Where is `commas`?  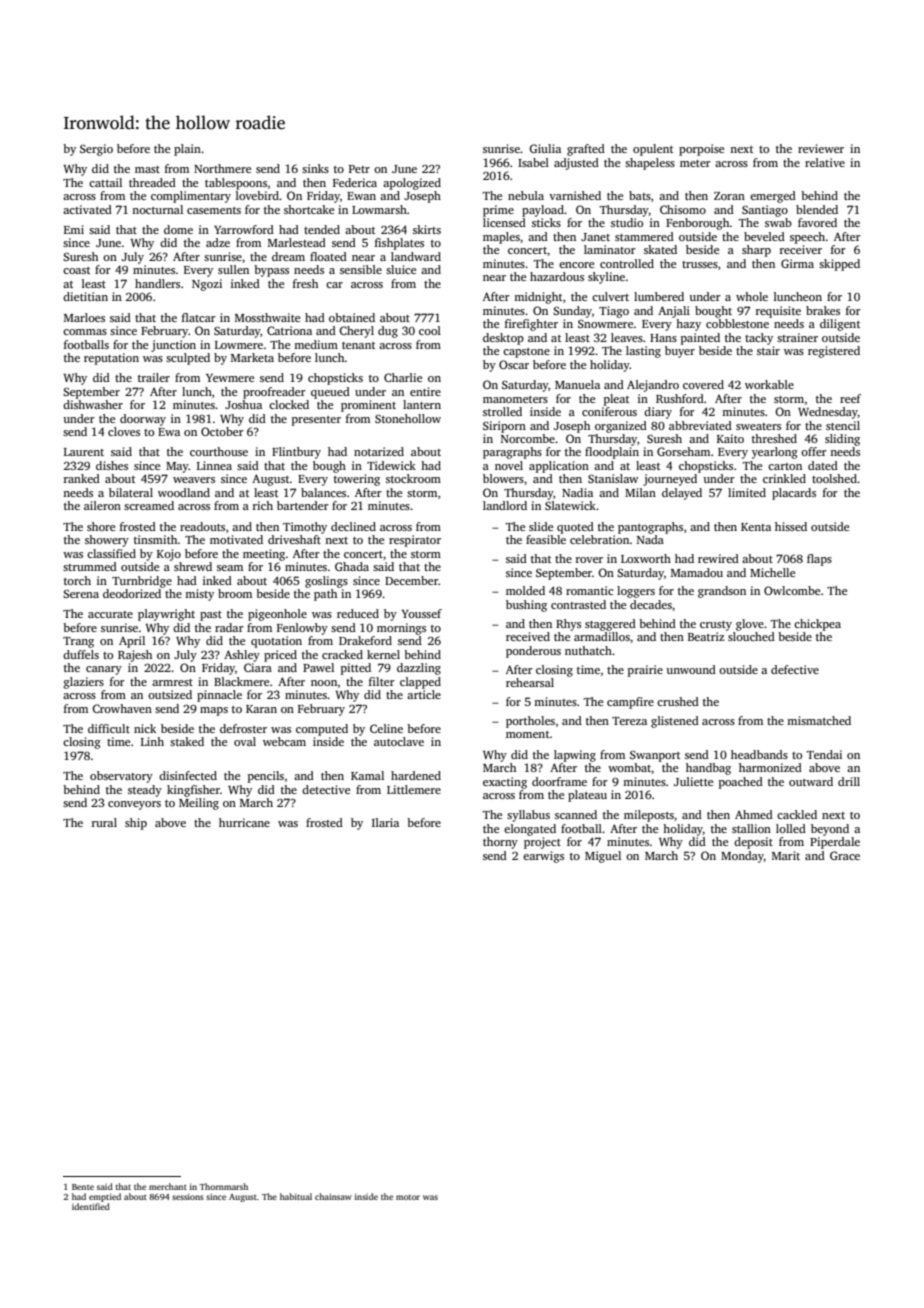 commas is located at coordinates (85, 332).
